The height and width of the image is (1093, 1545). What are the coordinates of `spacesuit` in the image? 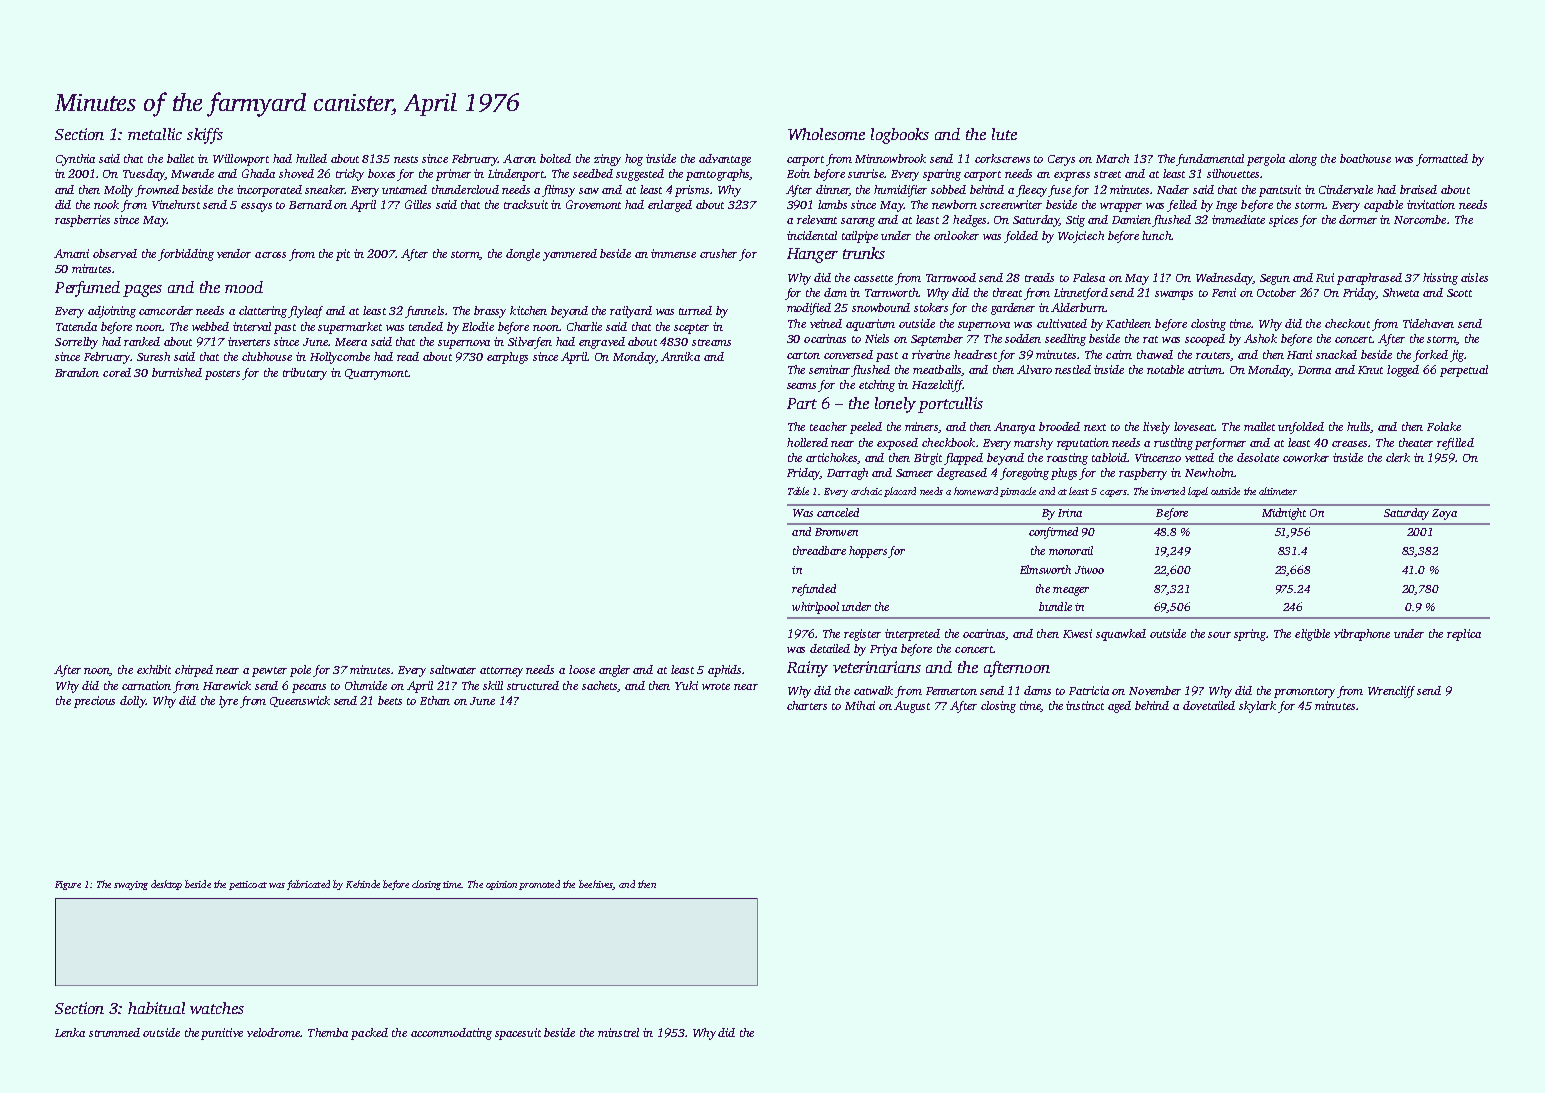 It's located at (518, 1034).
